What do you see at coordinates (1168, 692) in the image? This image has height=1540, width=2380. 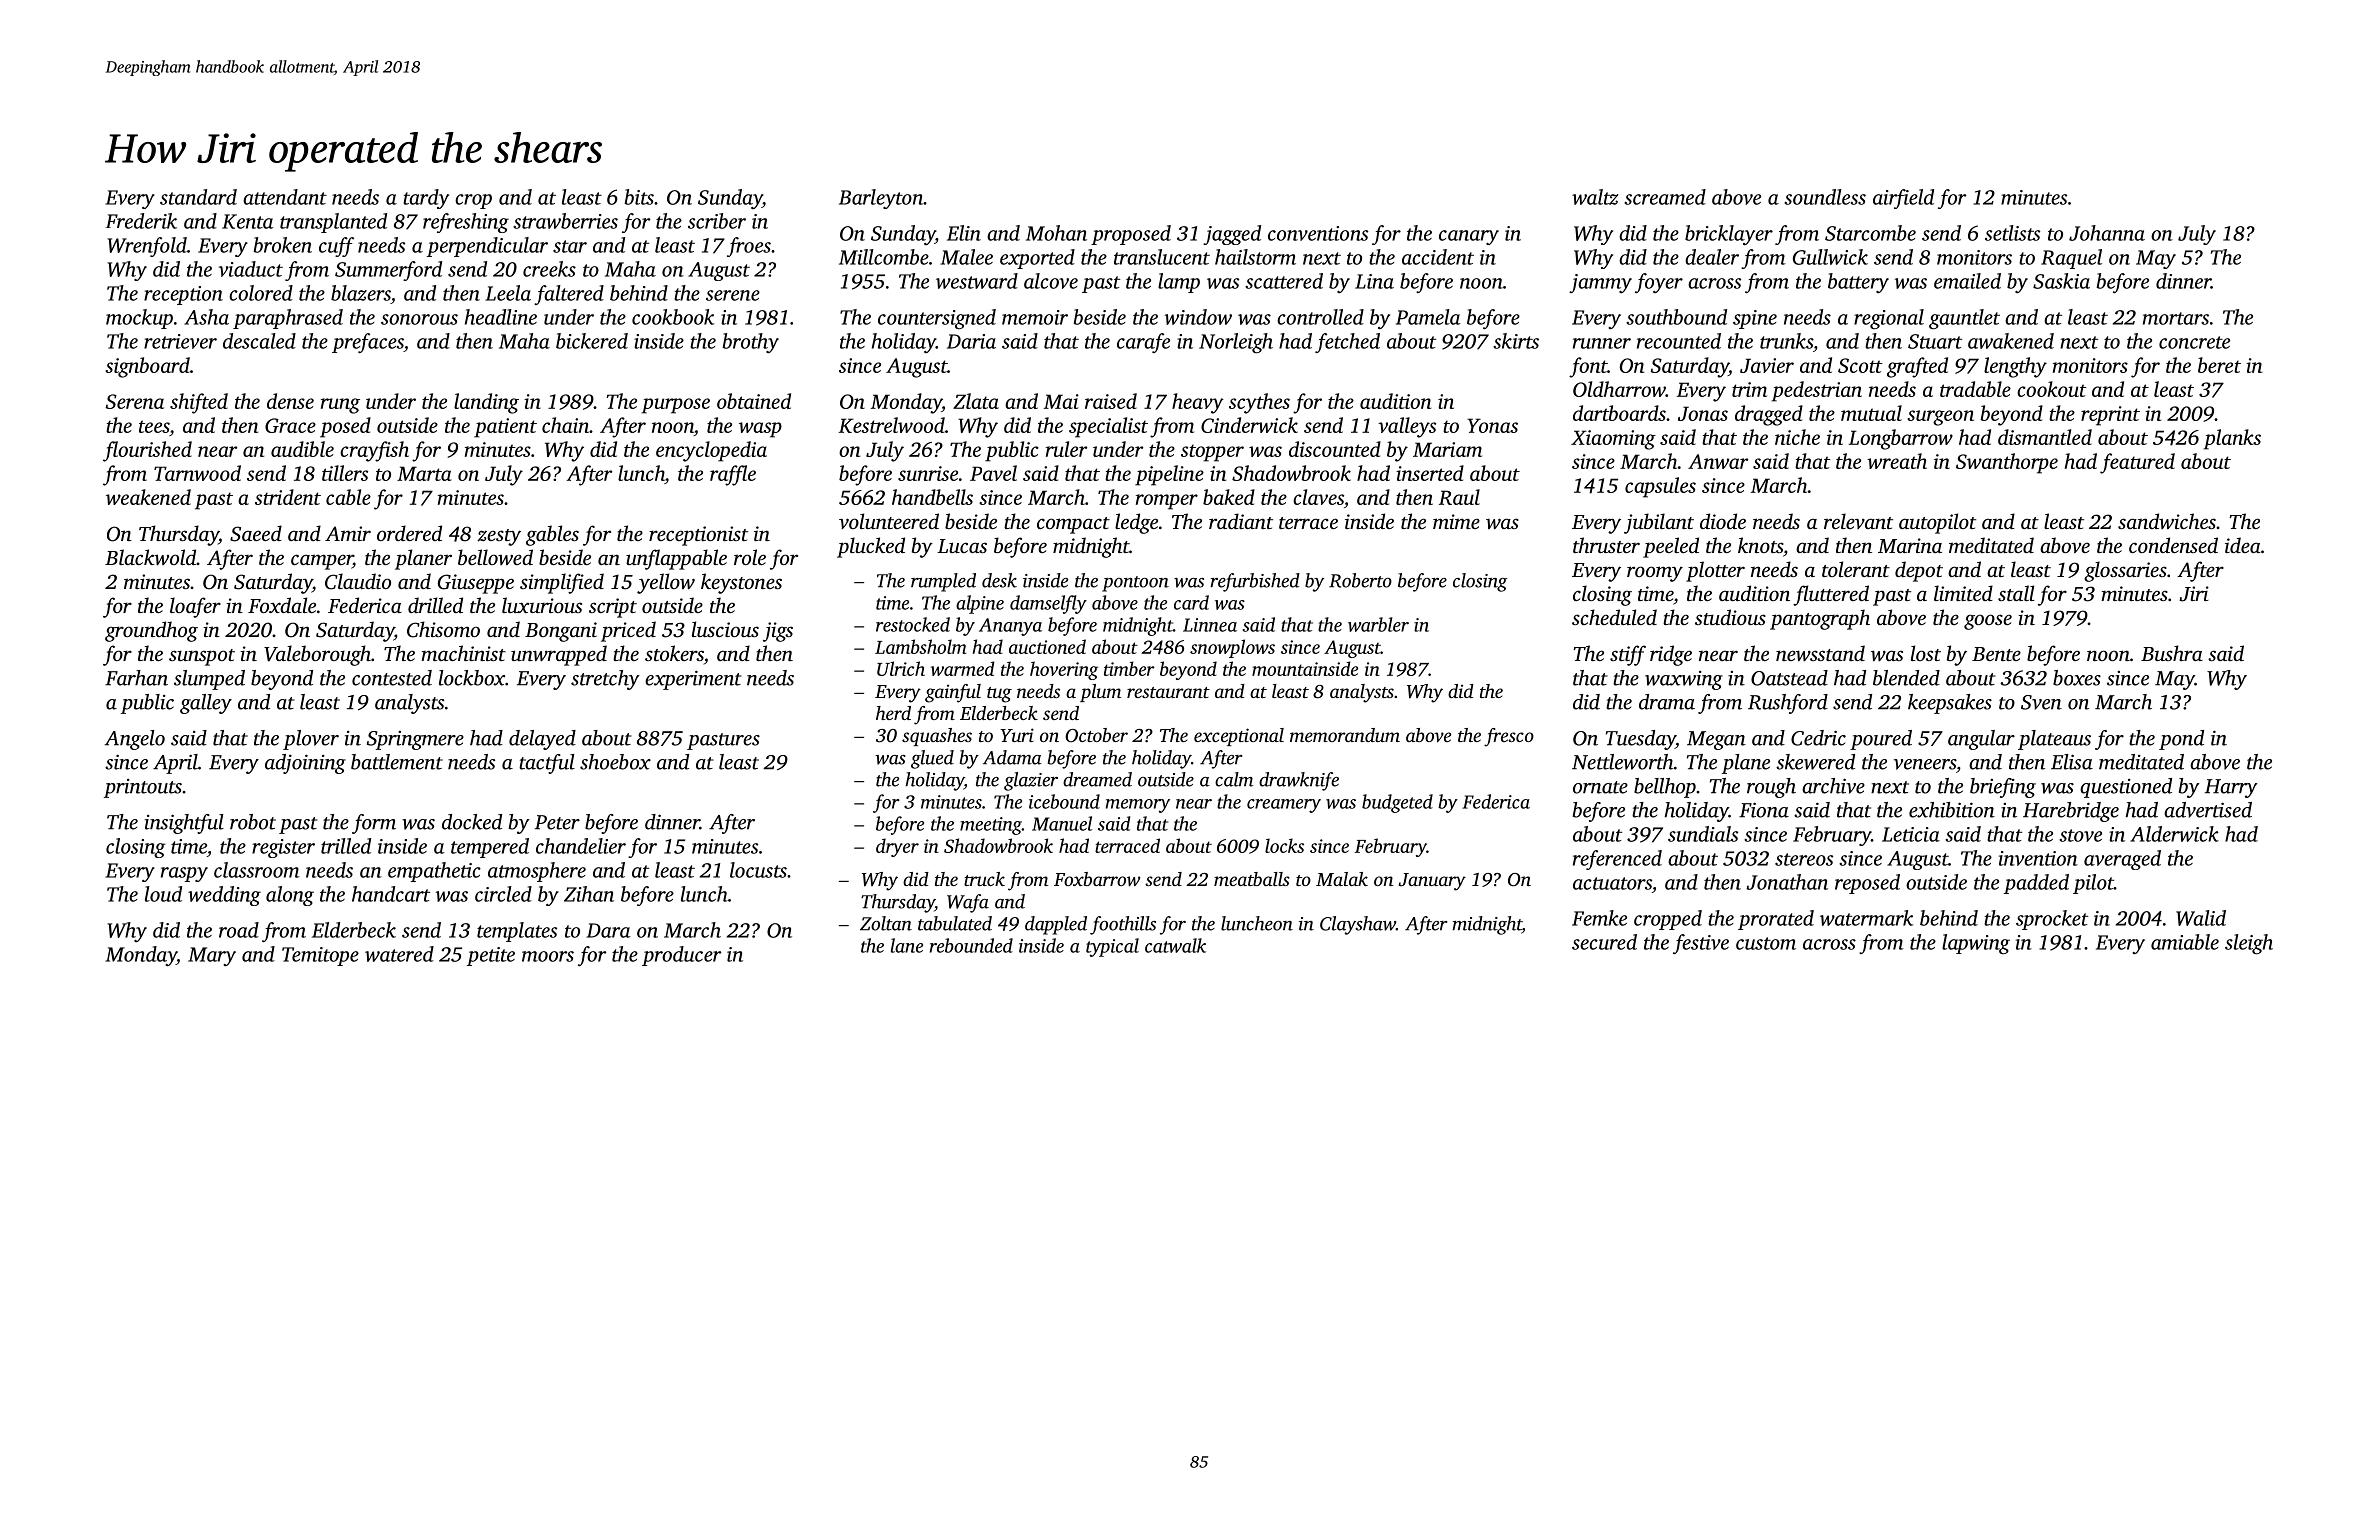 I see `restaurant` at bounding box center [1168, 692].
